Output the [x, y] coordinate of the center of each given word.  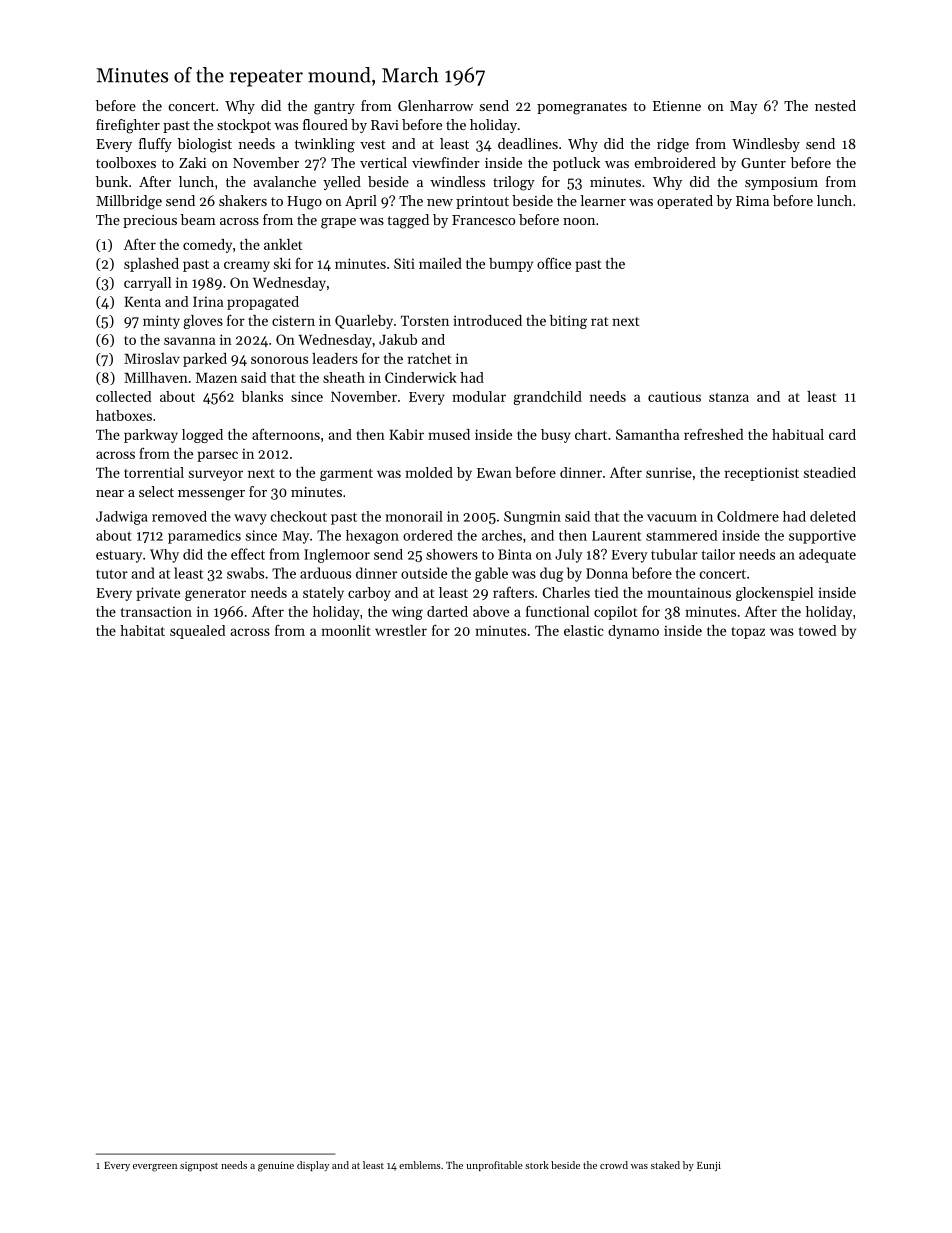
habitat [142, 630]
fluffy [155, 145]
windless [457, 181]
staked [665, 1165]
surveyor [216, 475]
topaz [748, 633]
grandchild [548, 398]
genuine [276, 1167]
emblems [420, 1165]
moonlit [346, 630]
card [842, 434]
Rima [752, 201]
